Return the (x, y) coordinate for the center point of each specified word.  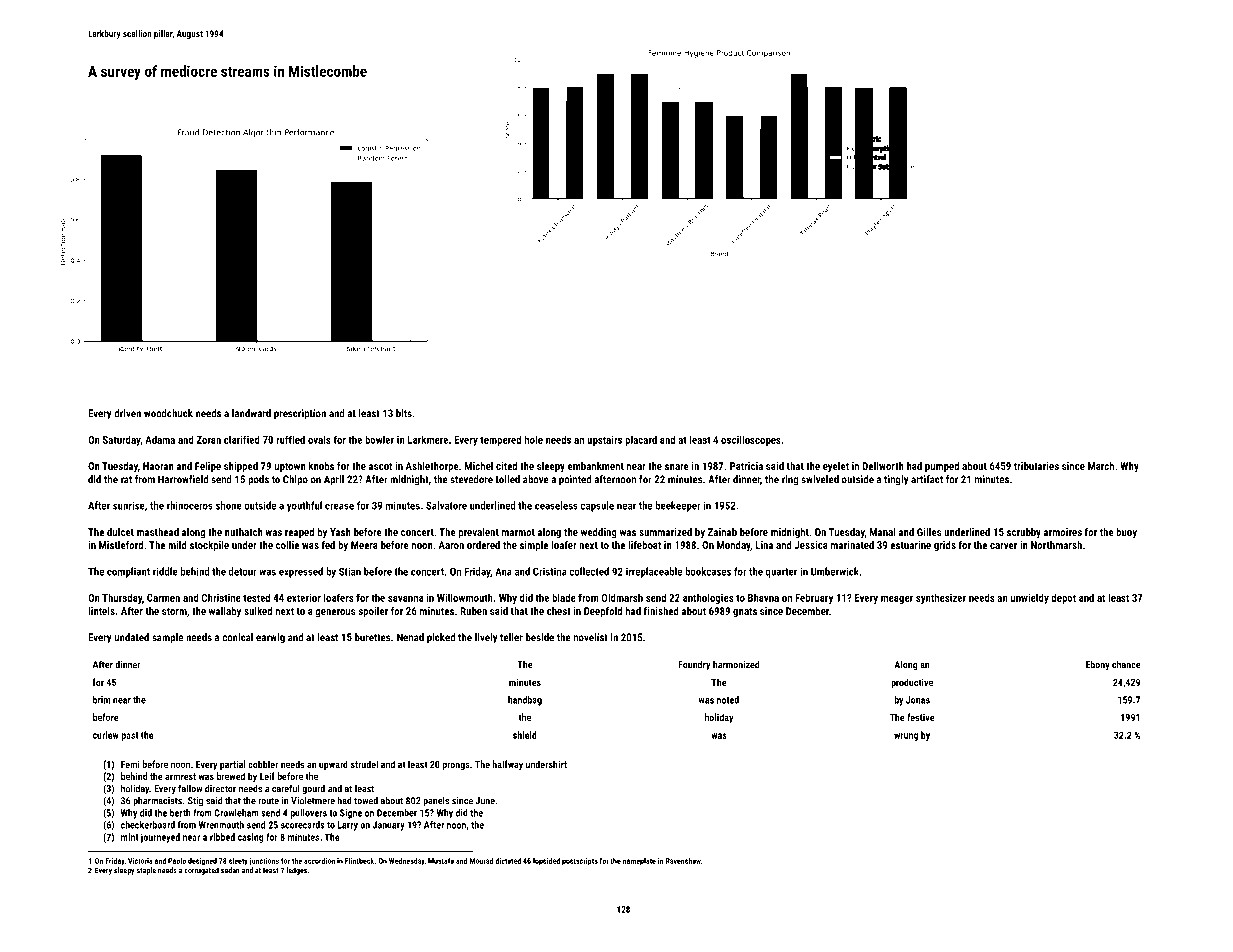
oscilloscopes (751, 440)
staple (146, 871)
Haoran (158, 466)
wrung (906, 737)
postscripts (580, 862)
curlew (106, 735)
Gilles (929, 532)
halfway (507, 765)
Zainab (722, 532)
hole (534, 439)
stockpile (209, 546)
